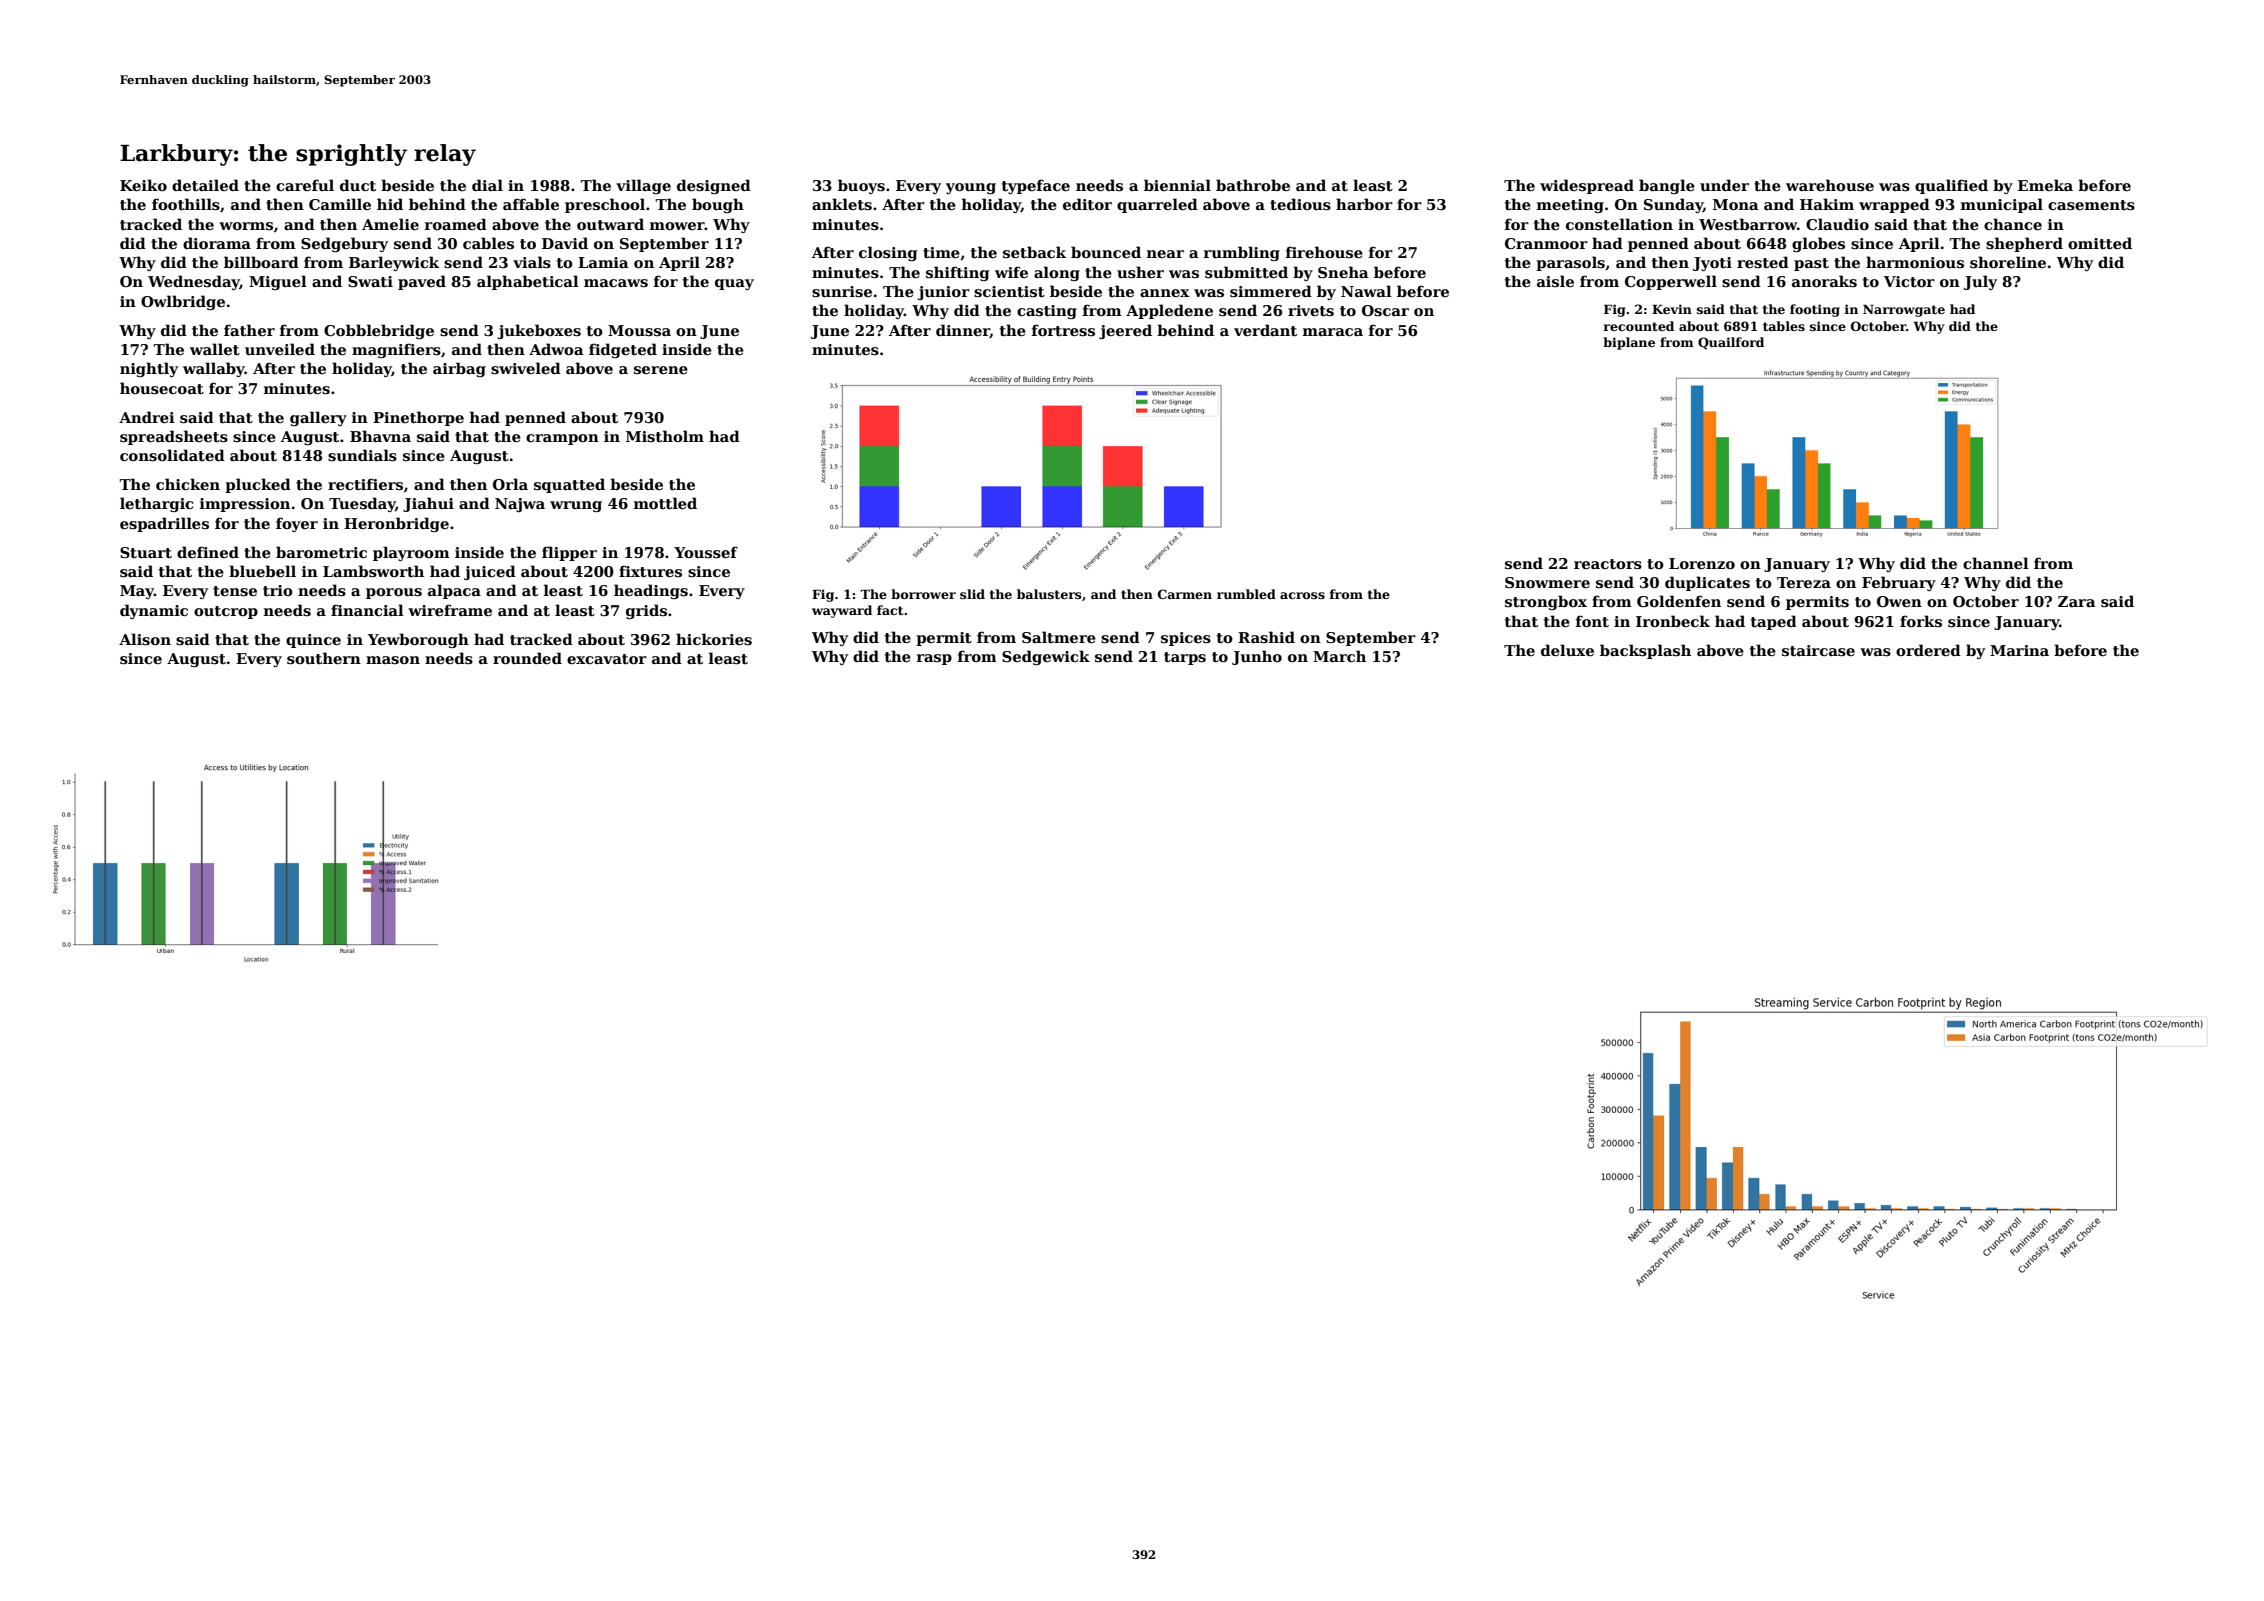 The image size is (2264, 1601). What do you see at coordinates (188, 484) in the screenshot?
I see `chicken` at bounding box center [188, 484].
